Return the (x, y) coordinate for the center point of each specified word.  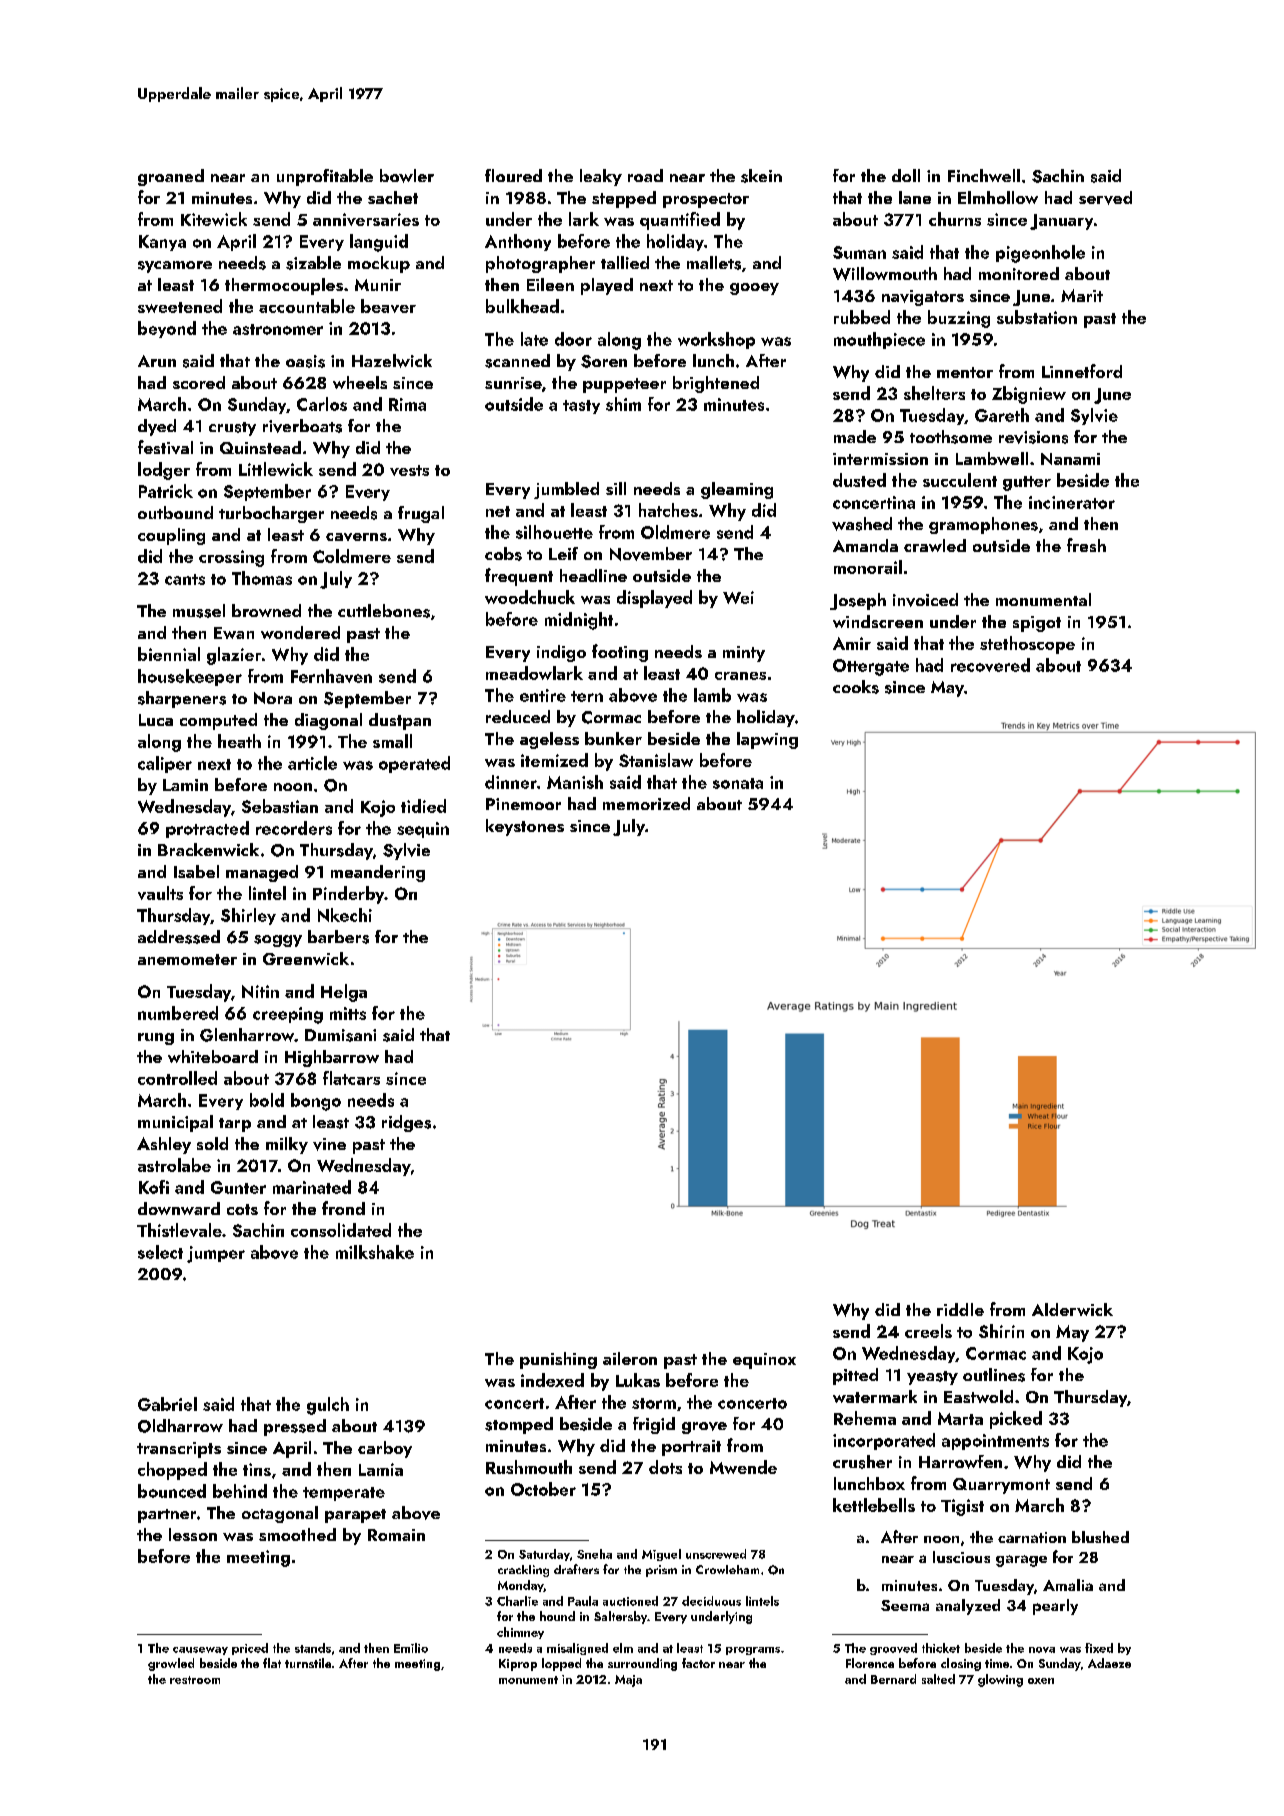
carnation (1032, 1537)
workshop (716, 340)
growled (171, 1664)
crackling (523, 1571)
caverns (356, 537)
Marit (1082, 295)
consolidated (341, 1230)
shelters (934, 393)
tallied (625, 262)
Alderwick (1072, 1309)
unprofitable (325, 177)
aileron (630, 1358)
